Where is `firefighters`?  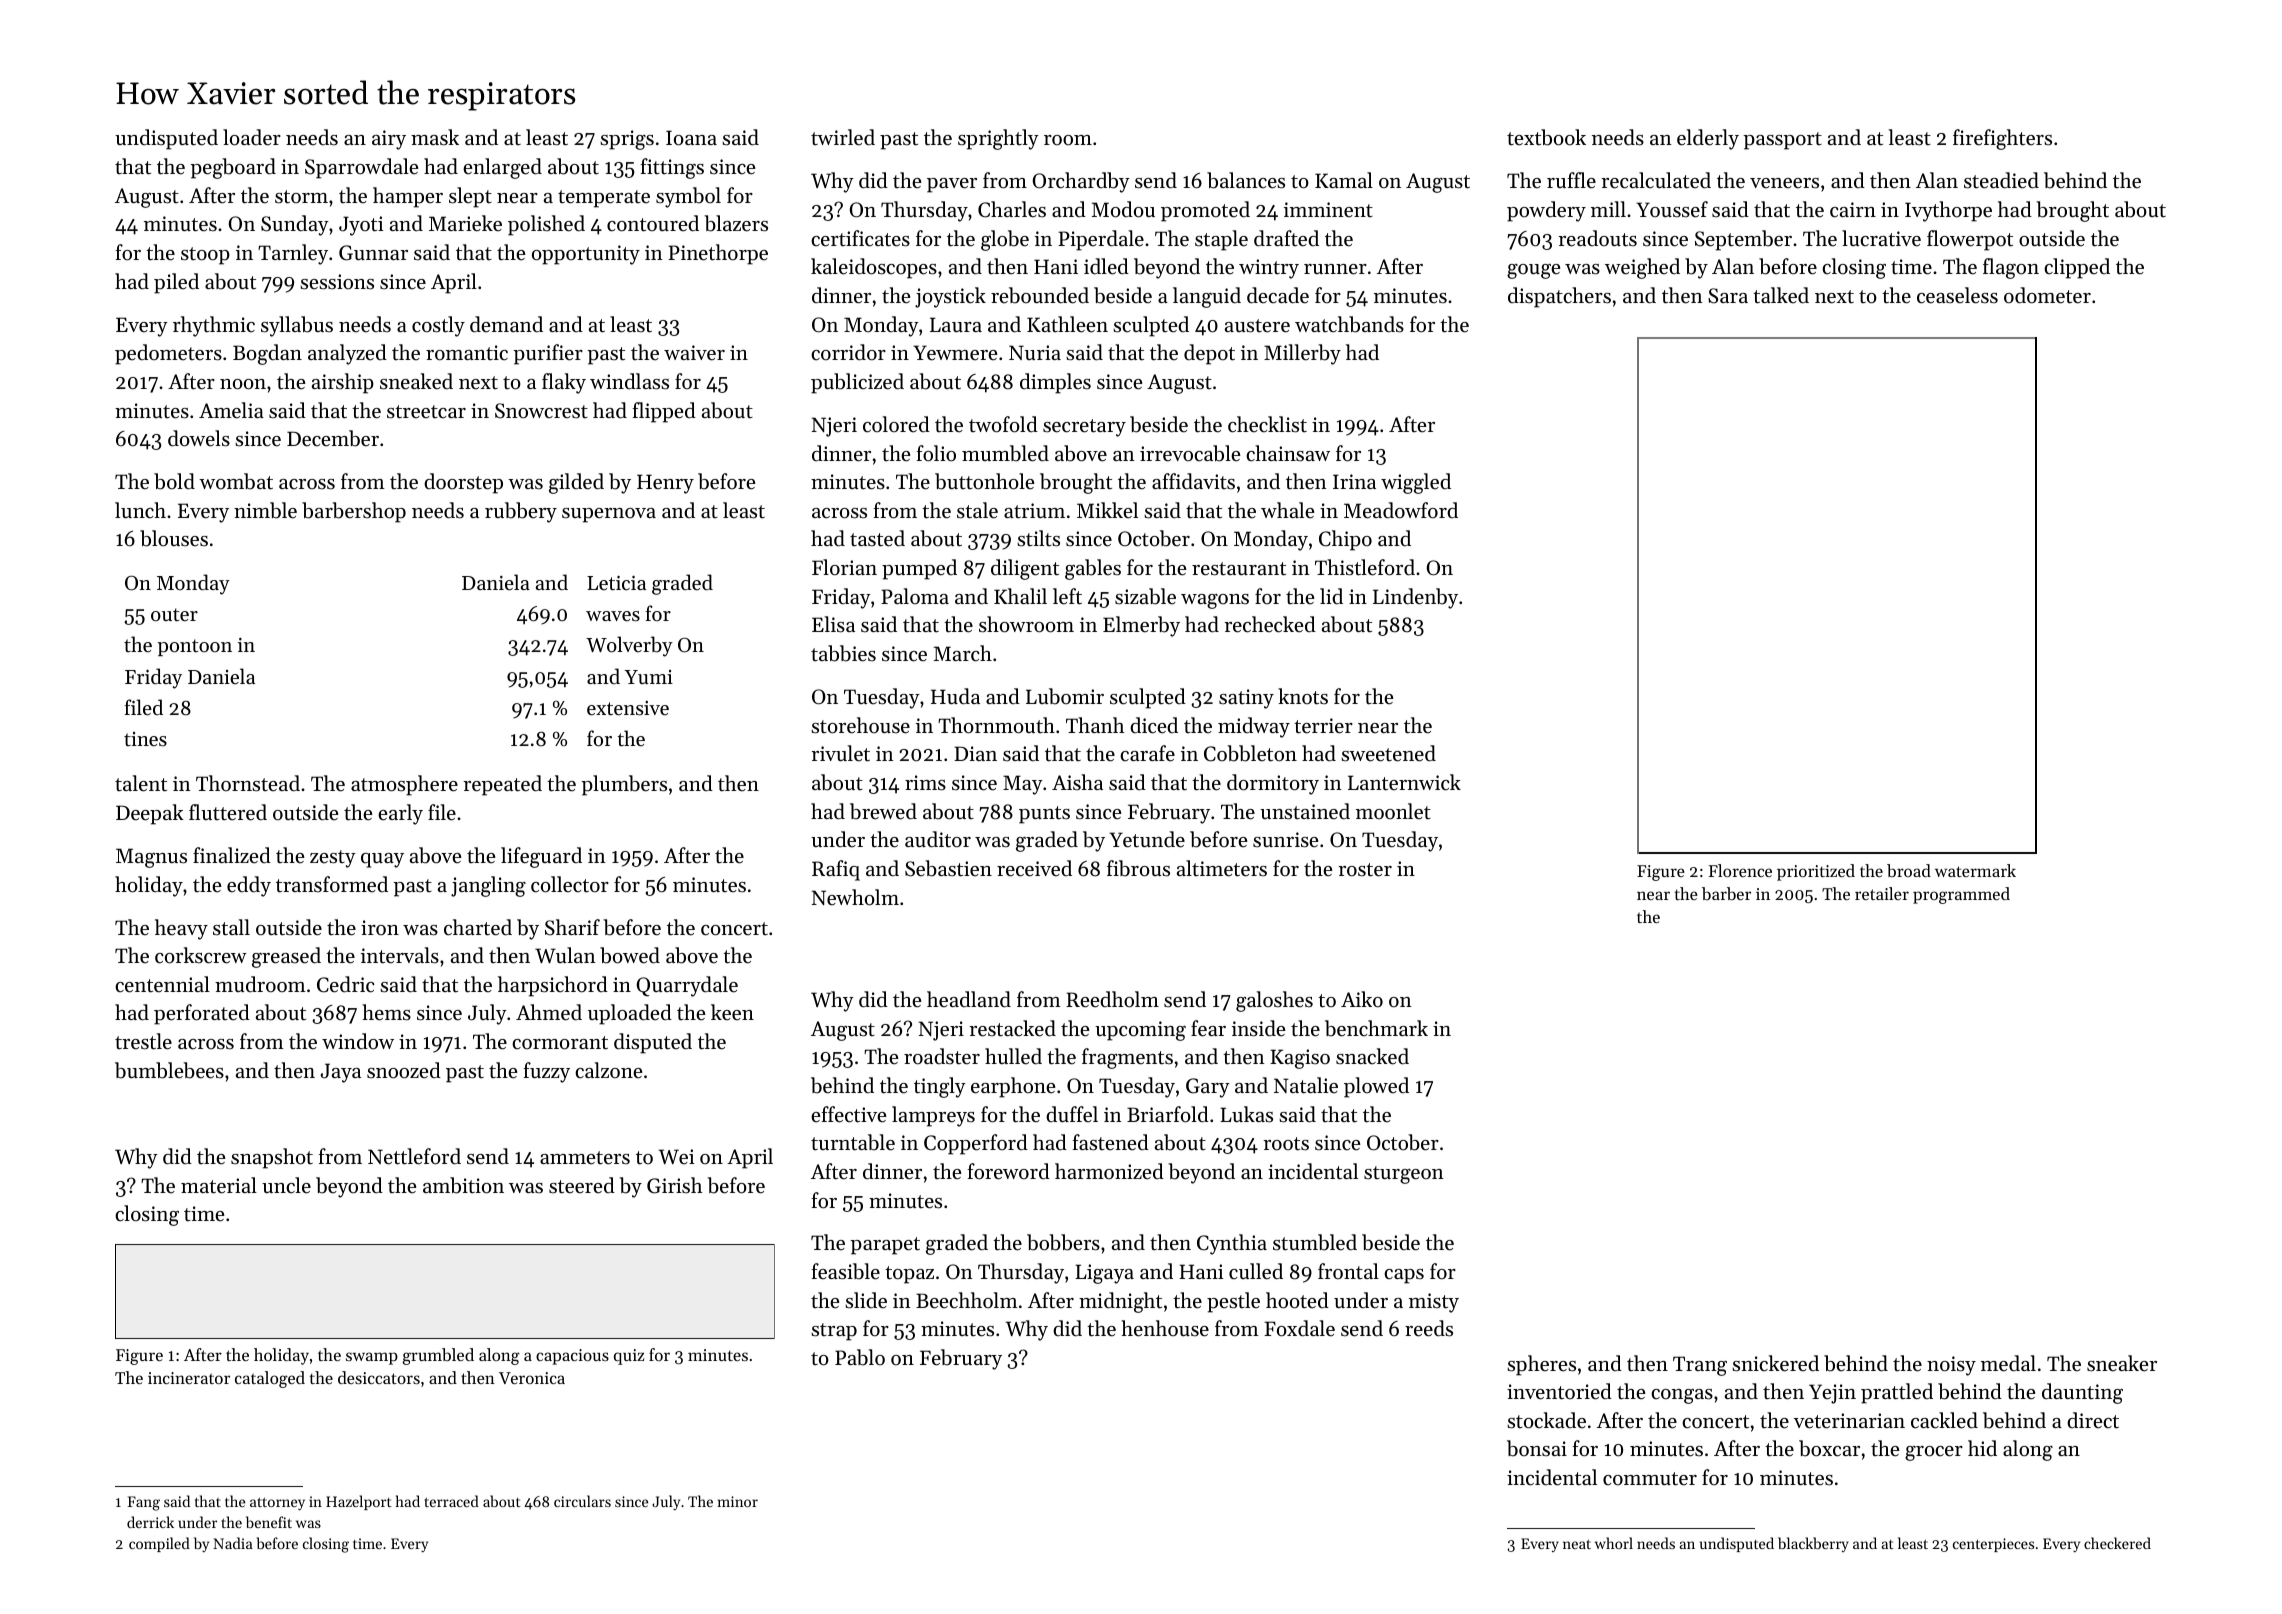
firefighters is located at coordinates (2002, 139).
